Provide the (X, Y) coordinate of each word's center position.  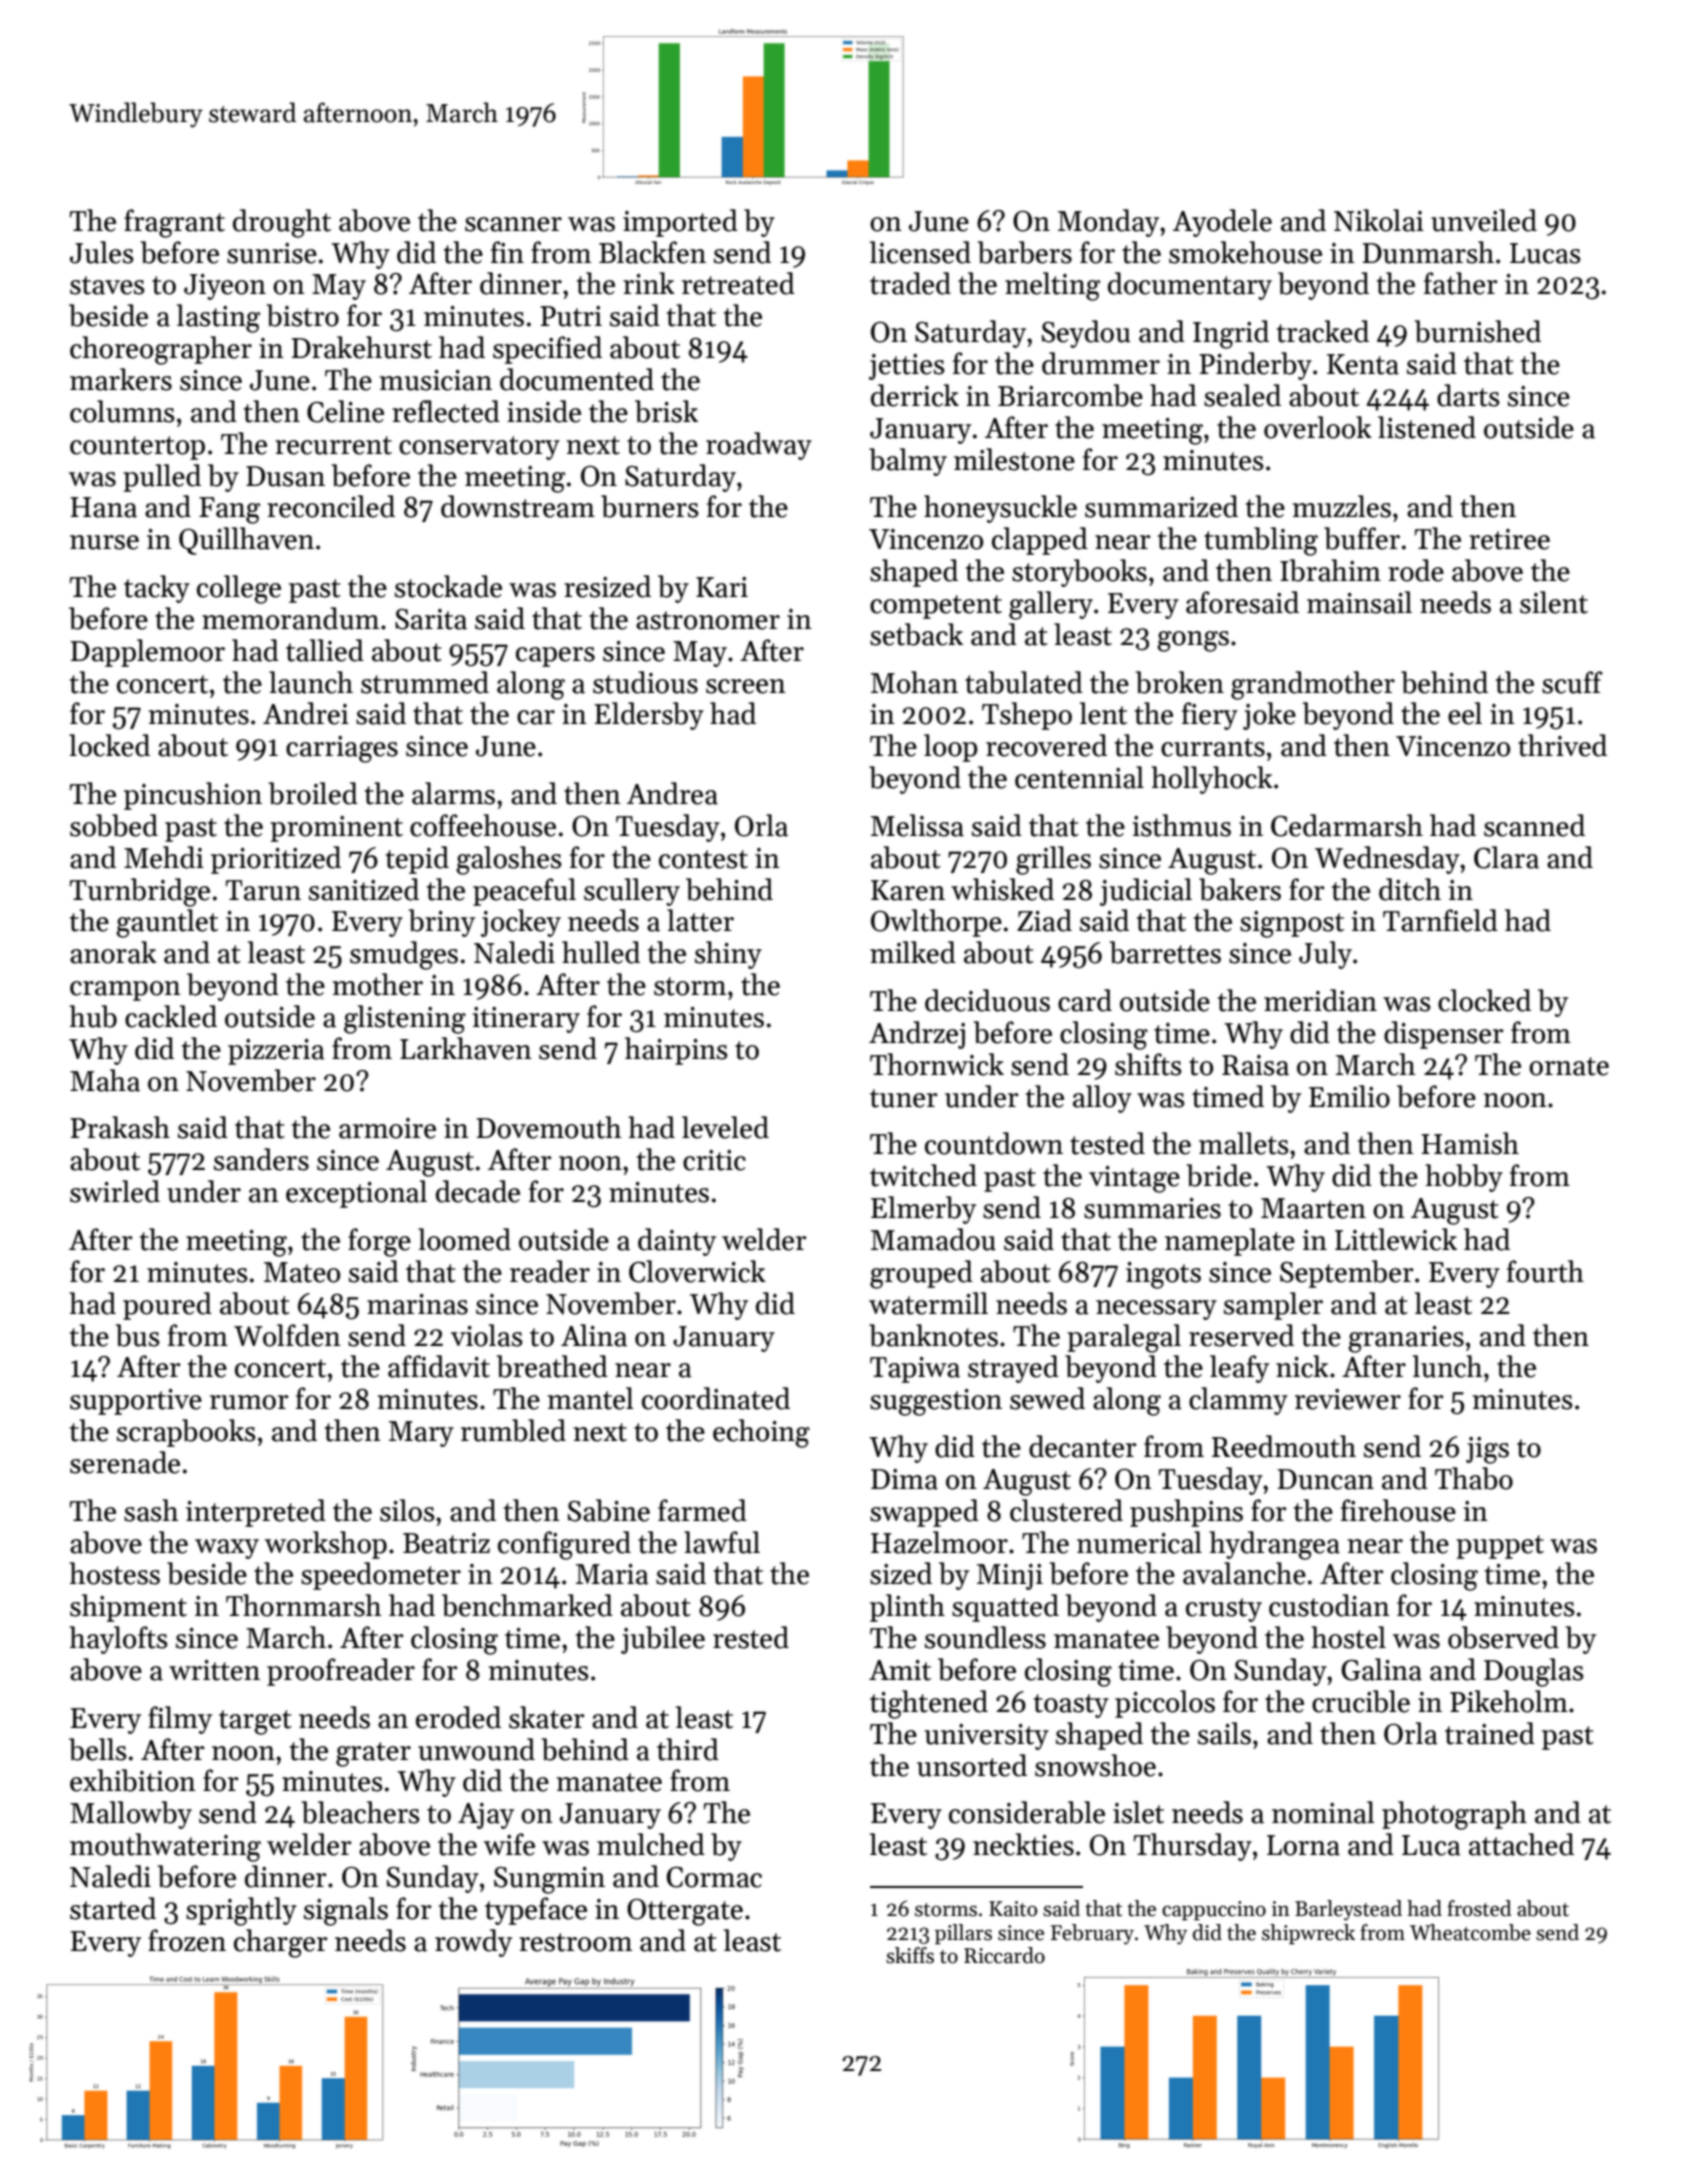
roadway (759, 446)
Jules (102, 252)
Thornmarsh (304, 1605)
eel (1465, 713)
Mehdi (164, 857)
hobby (1464, 1178)
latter (700, 920)
